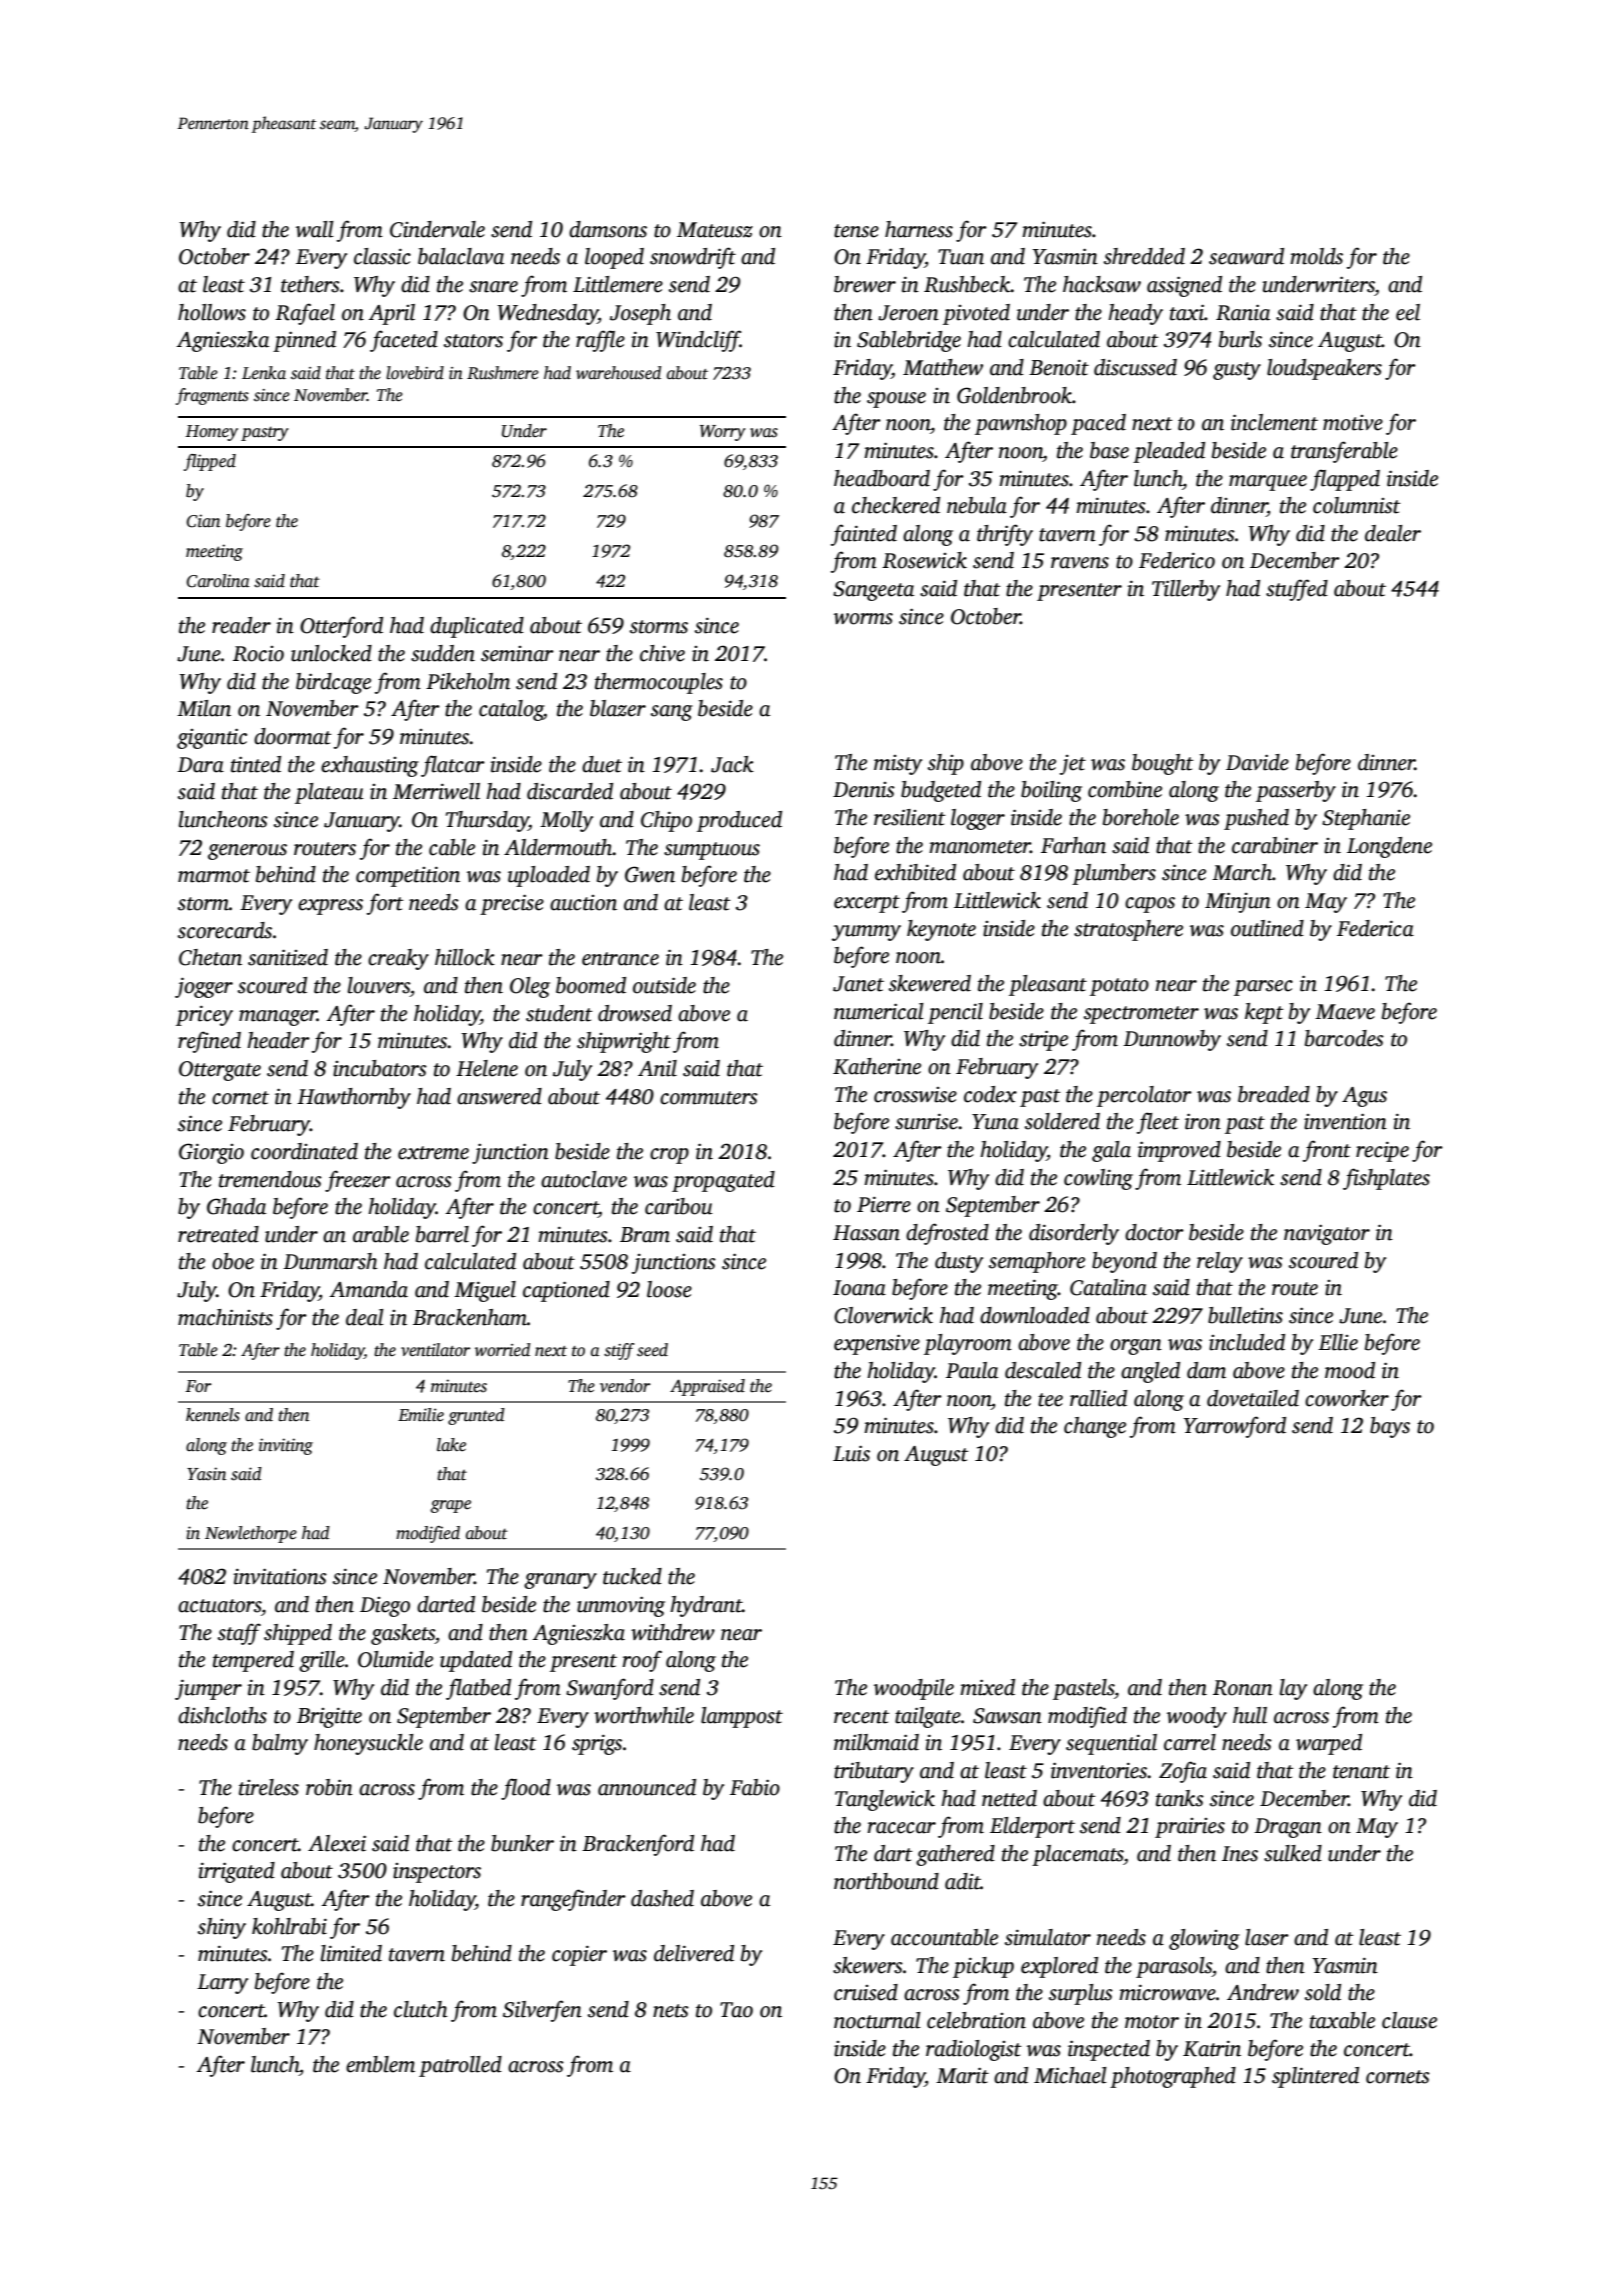 This image has width=1620, height=2292. I want to click on Oleg, so click(530, 987).
